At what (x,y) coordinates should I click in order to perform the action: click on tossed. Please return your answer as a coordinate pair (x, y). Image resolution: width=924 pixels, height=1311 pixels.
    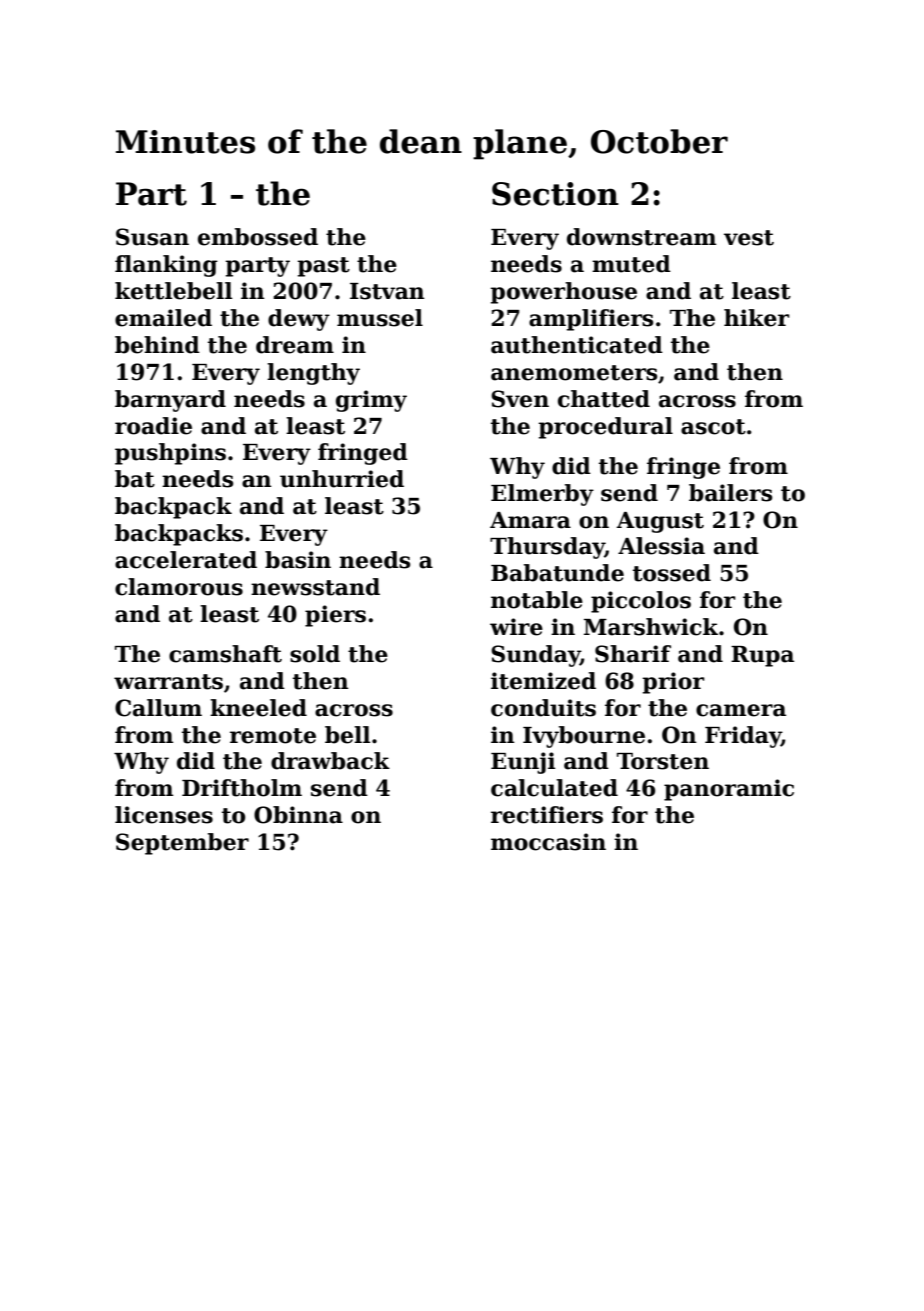
    Looking at the image, I should click on (672, 573).
